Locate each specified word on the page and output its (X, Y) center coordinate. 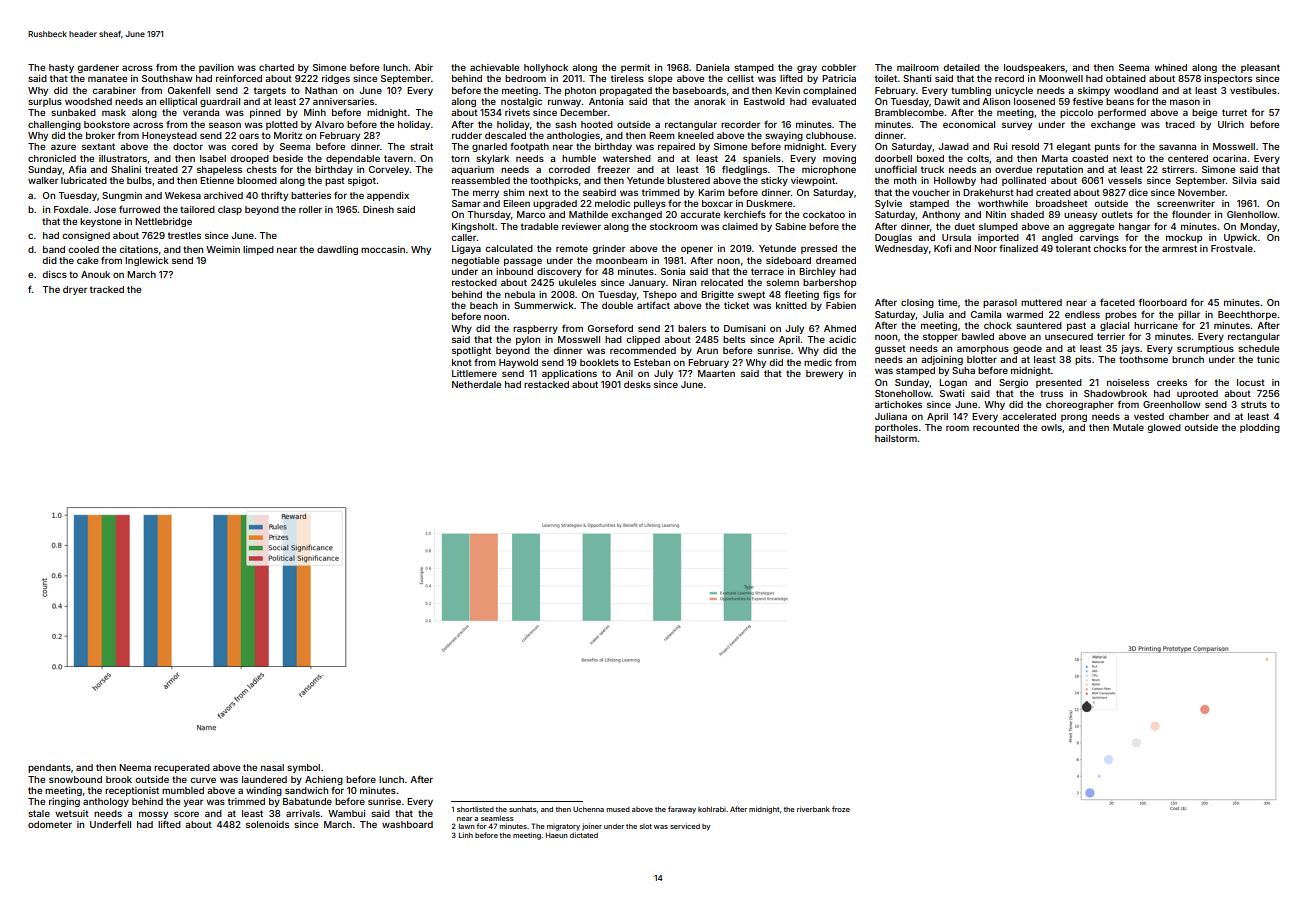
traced (1180, 124)
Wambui (346, 813)
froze (841, 809)
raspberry (535, 329)
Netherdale (476, 384)
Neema (135, 767)
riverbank (813, 809)
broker (100, 135)
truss (1051, 393)
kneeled (696, 135)
